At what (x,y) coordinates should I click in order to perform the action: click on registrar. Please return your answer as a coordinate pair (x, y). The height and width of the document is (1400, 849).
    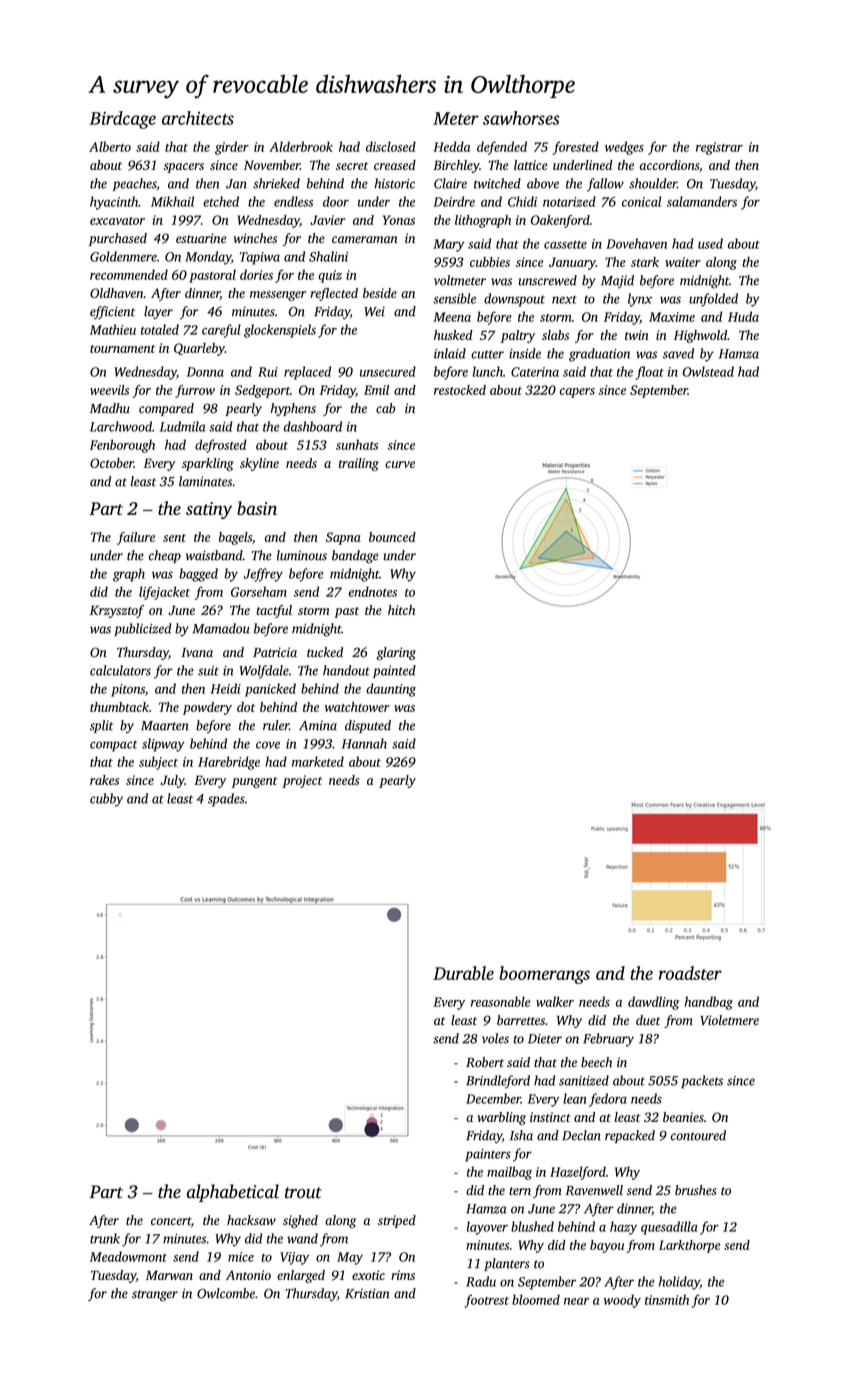
    Looking at the image, I should click on (719, 148).
